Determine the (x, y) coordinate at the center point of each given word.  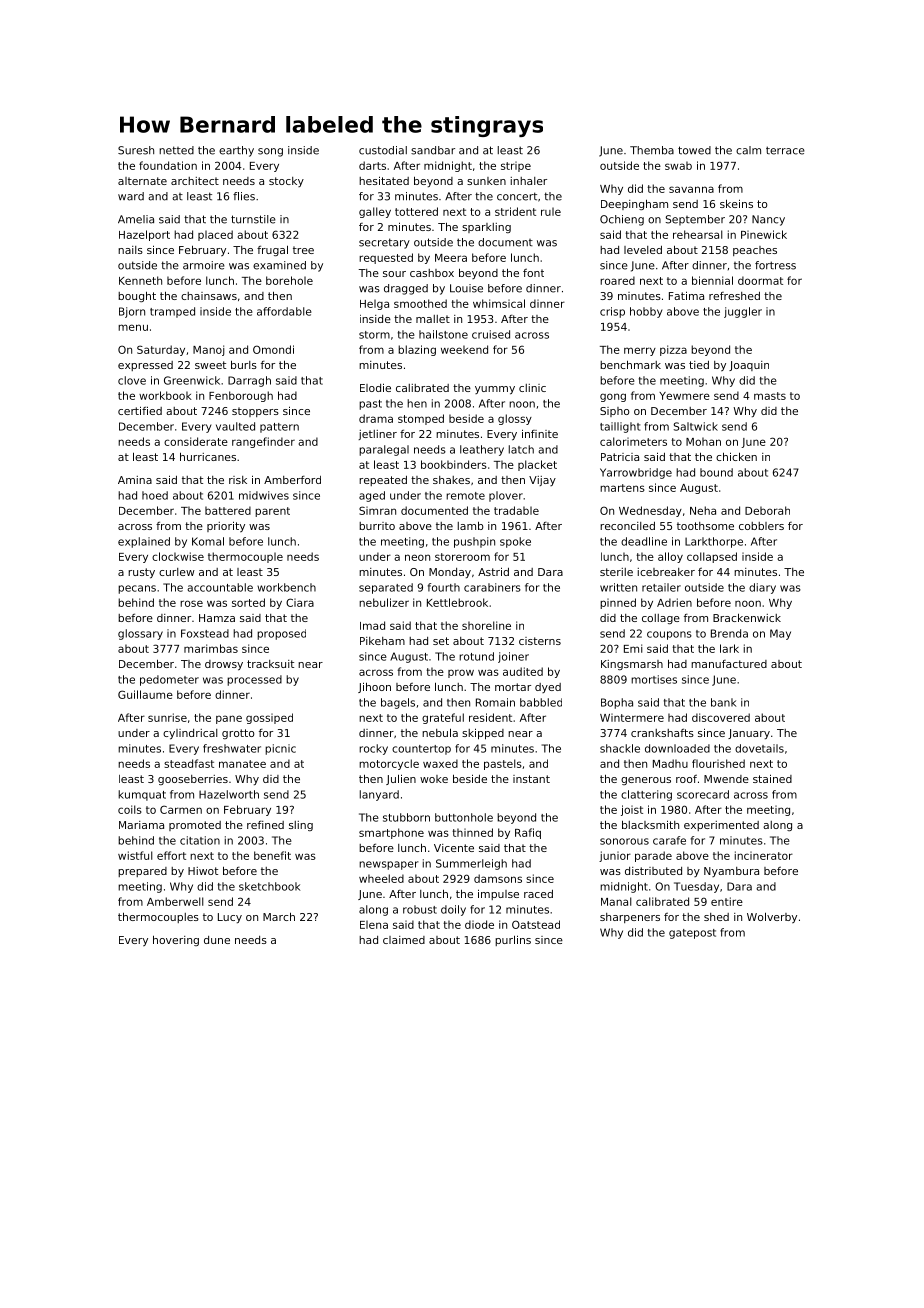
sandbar (433, 150)
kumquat (142, 795)
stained (772, 778)
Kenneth (140, 280)
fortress (775, 265)
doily (453, 910)
